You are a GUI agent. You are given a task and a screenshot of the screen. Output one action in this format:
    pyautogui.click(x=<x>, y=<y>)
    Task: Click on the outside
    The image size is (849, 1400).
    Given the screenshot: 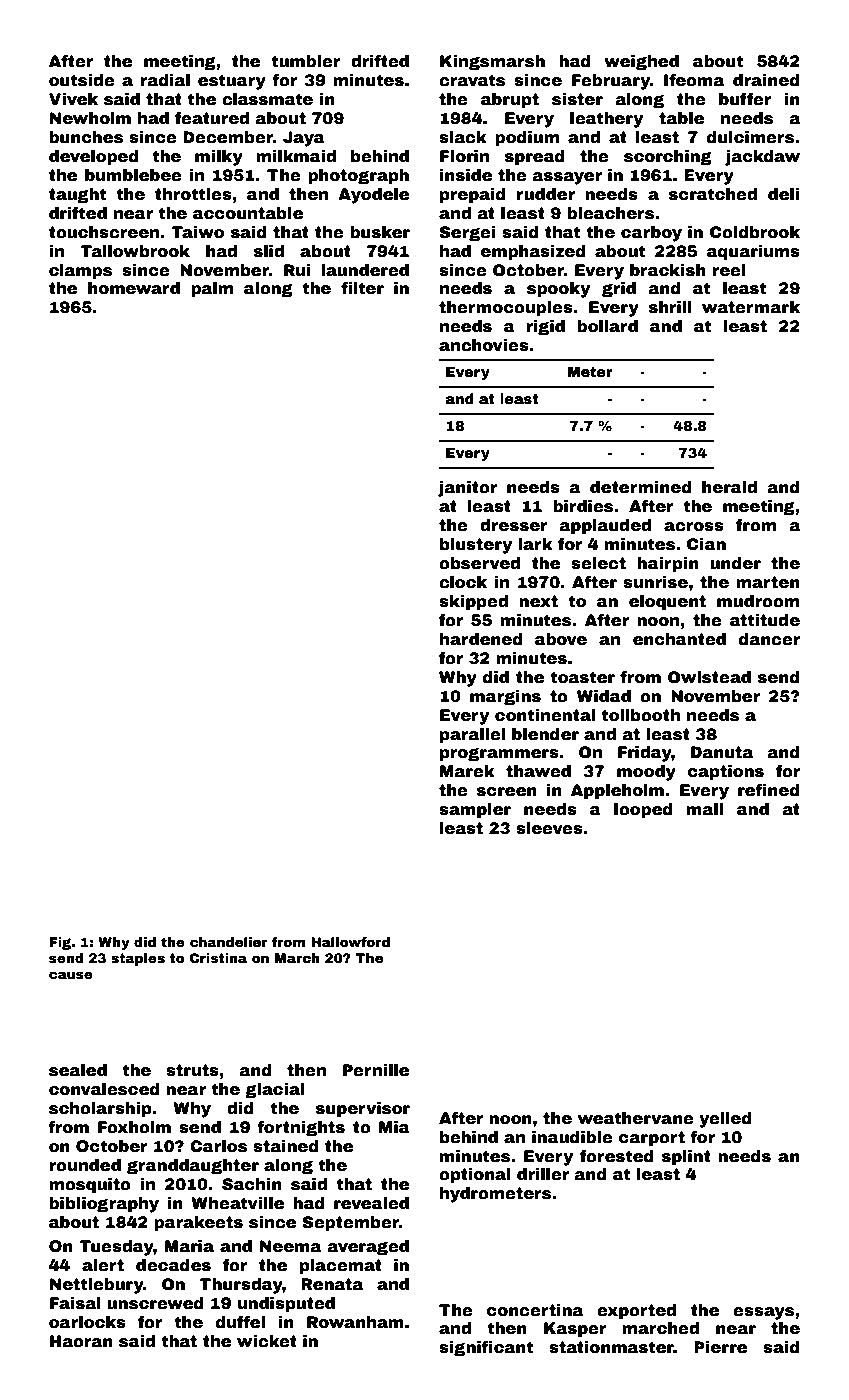 What is the action you would take?
    pyautogui.click(x=82, y=80)
